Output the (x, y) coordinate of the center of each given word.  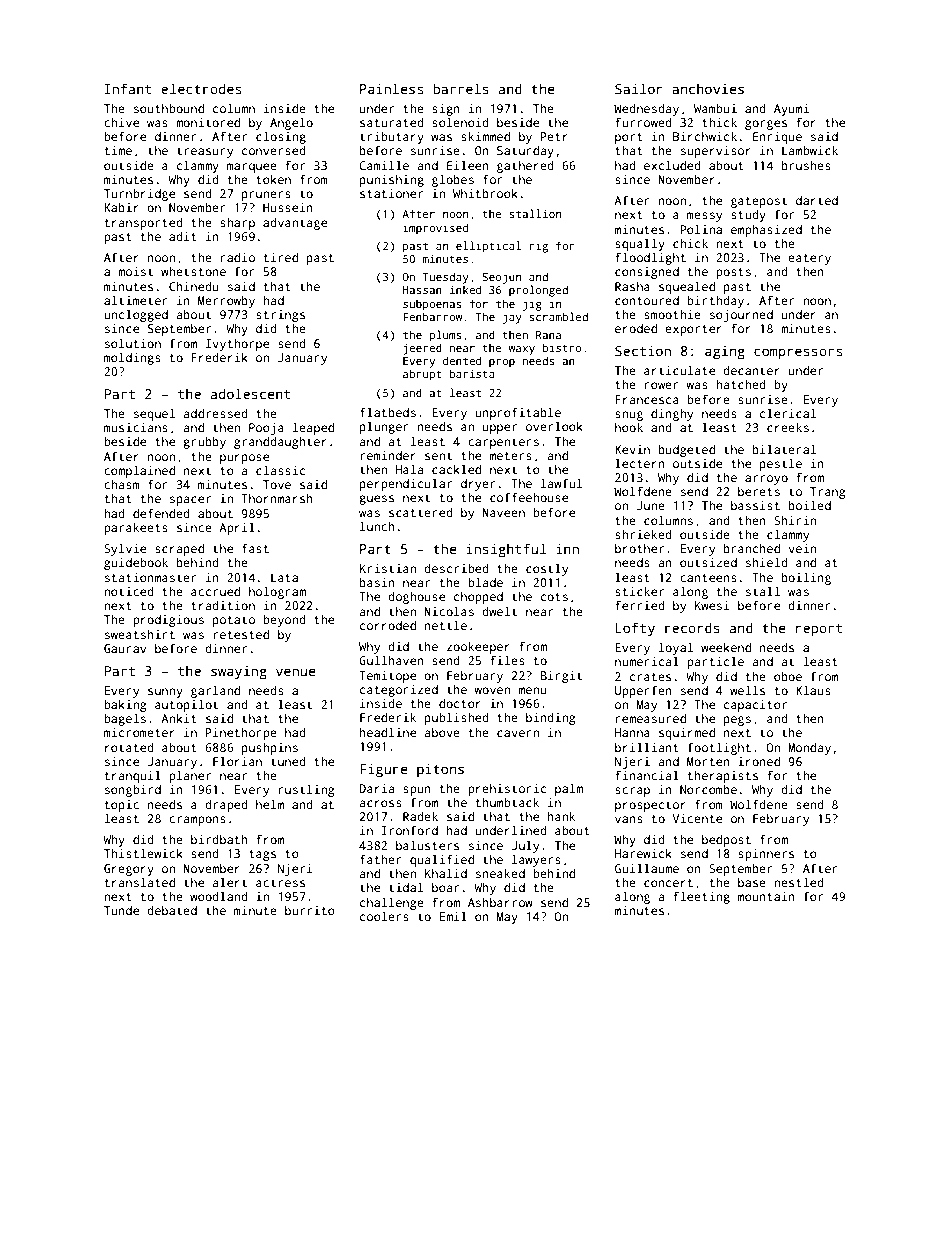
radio (238, 257)
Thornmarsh (277, 498)
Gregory (129, 870)
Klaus (813, 690)
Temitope (387, 677)
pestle (781, 464)
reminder (388, 455)
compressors (798, 353)
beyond (284, 621)
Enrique (777, 138)
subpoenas (432, 305)
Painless (391, 88)
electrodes (201, 88)
